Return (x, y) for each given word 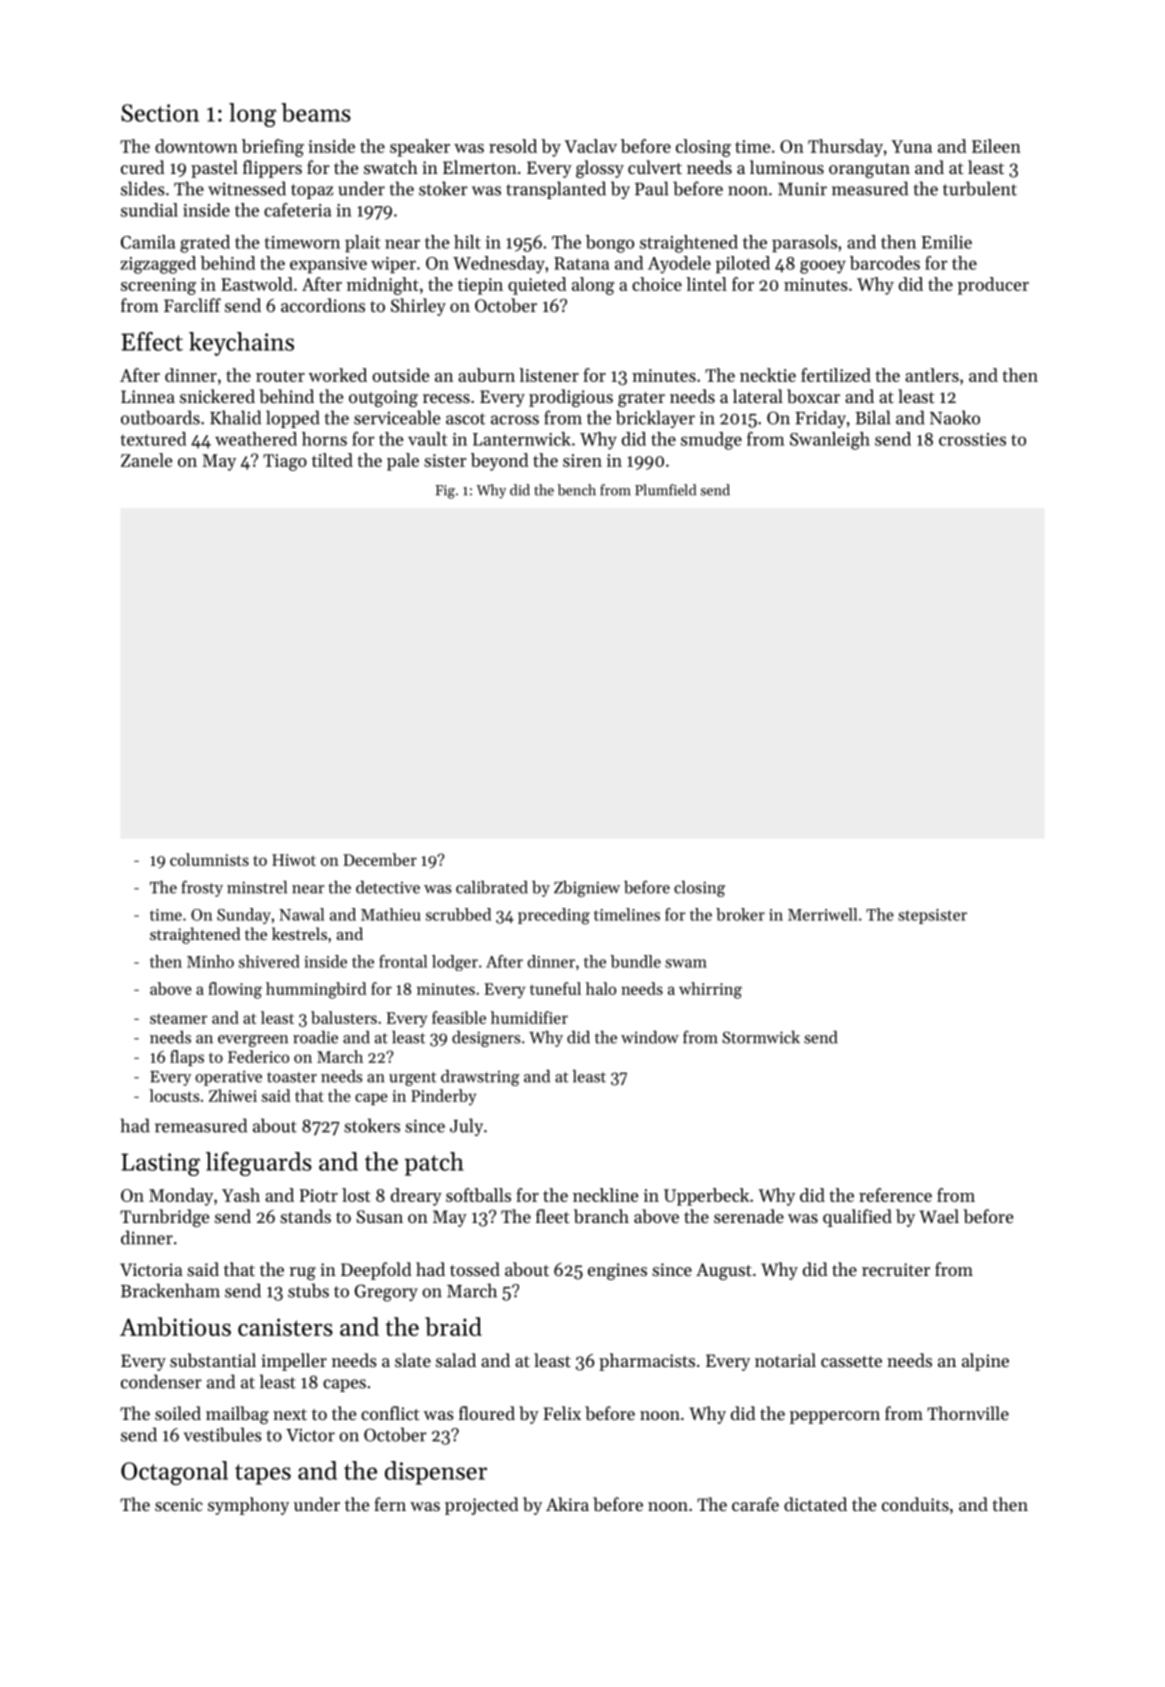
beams (316, 112)
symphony (248, 1506)
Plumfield (665, 490)
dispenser (436, 1473)
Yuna (911, 146)
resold (513, 146)
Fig (445, 492)
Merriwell (822, 914)
